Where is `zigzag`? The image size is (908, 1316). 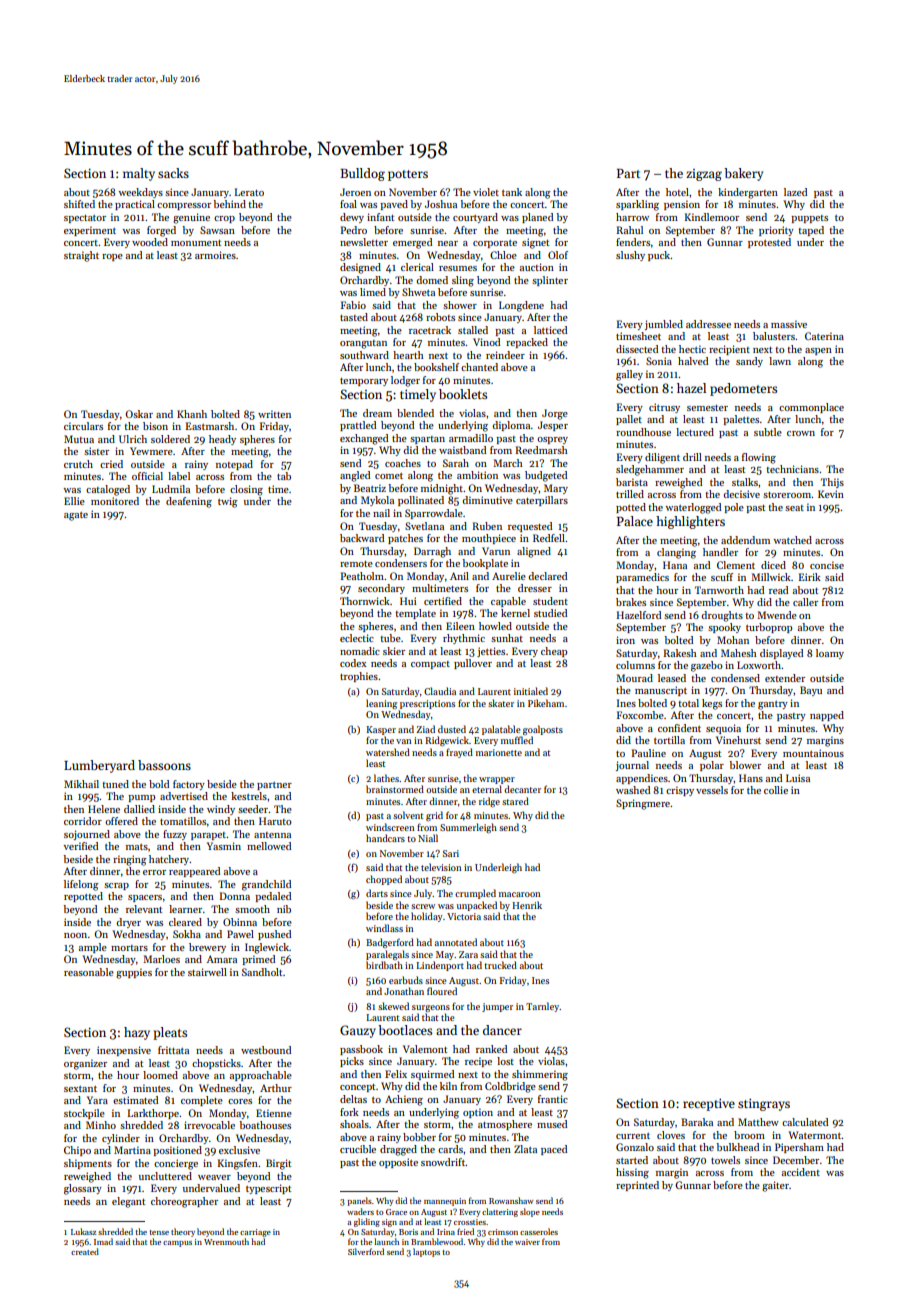 zigzag is located at coordinates (704, 175).
